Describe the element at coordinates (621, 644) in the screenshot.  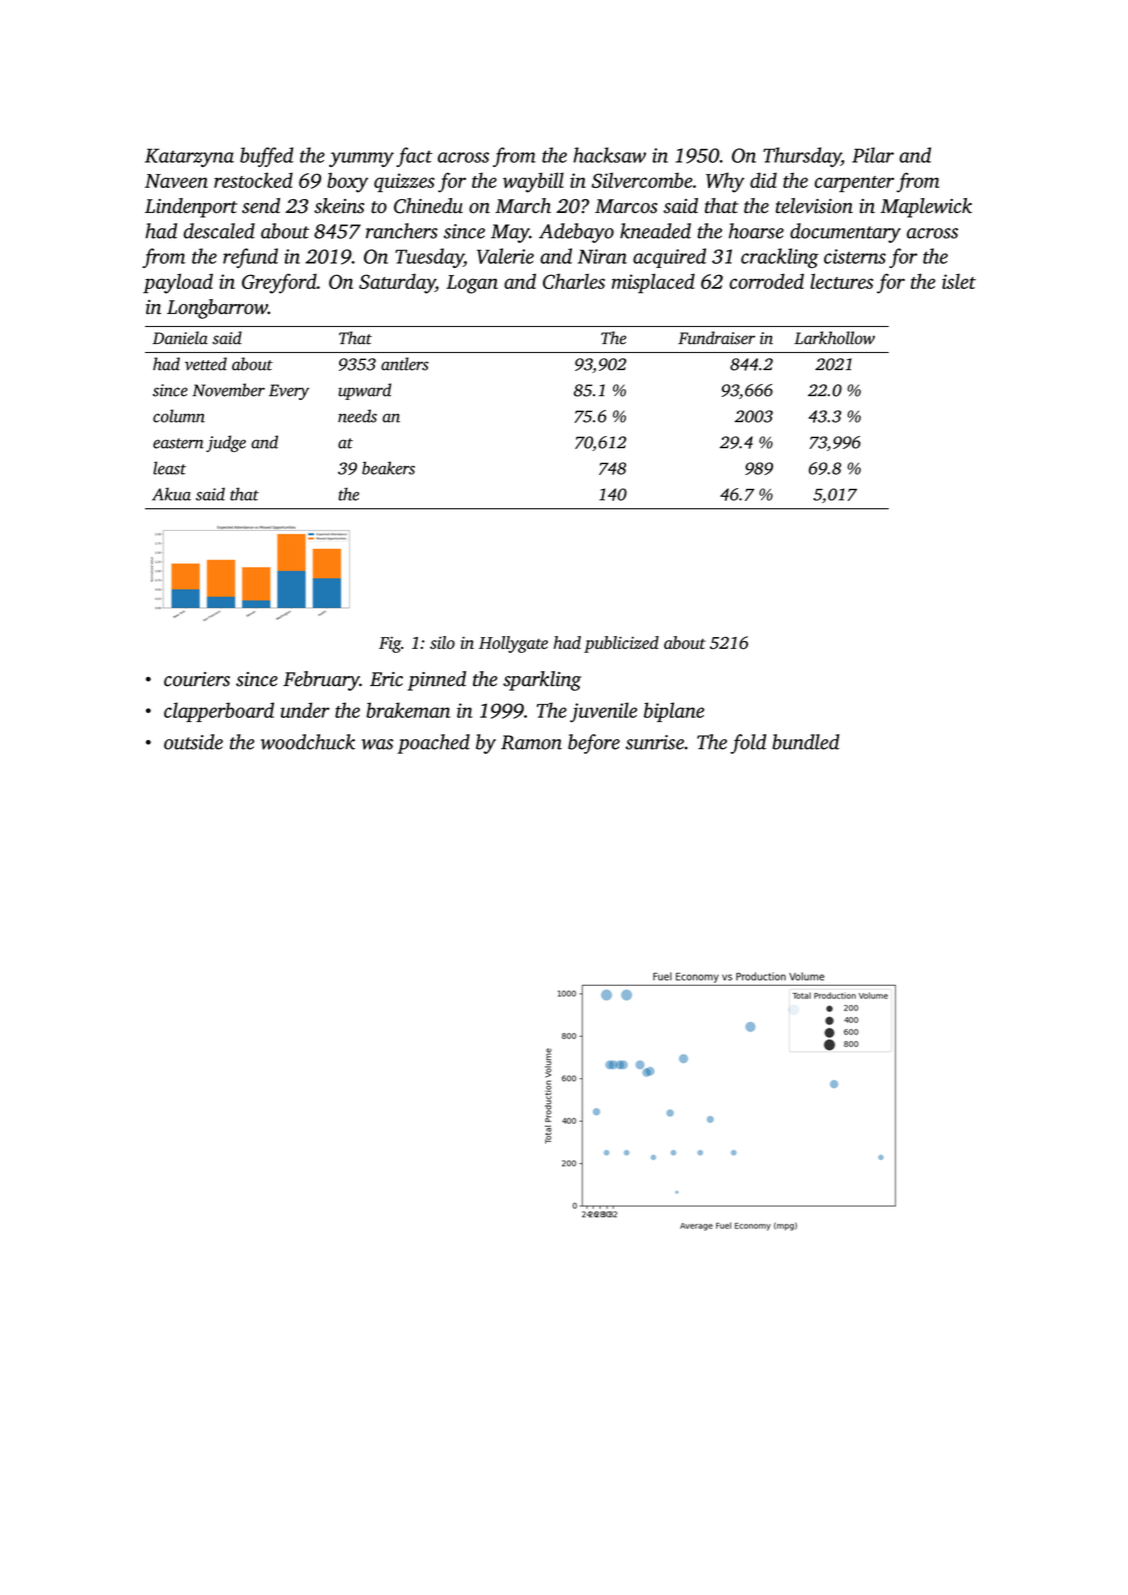
I see `publicized` at that location.
